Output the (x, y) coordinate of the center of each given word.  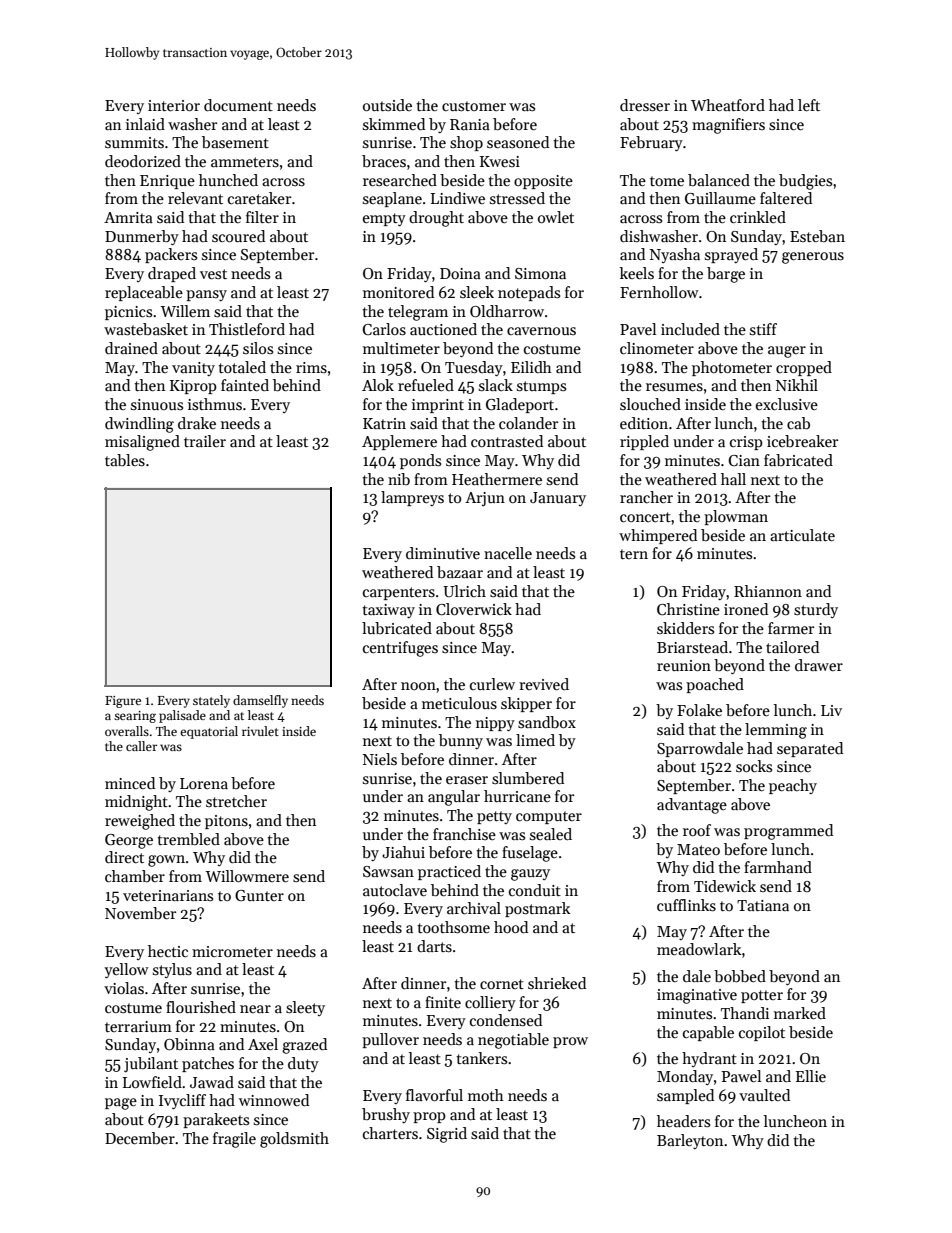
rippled (644, 442)
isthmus (215, 404)
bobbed (740, 976)
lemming (776, 731)
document (238, 105)
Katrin (384, 423)
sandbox (547, 722)
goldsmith (294, 1140)
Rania (470, 124)
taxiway (388, 611)
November (140, 913)
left (809, 105)
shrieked (557, 983)
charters (390, 1133)
